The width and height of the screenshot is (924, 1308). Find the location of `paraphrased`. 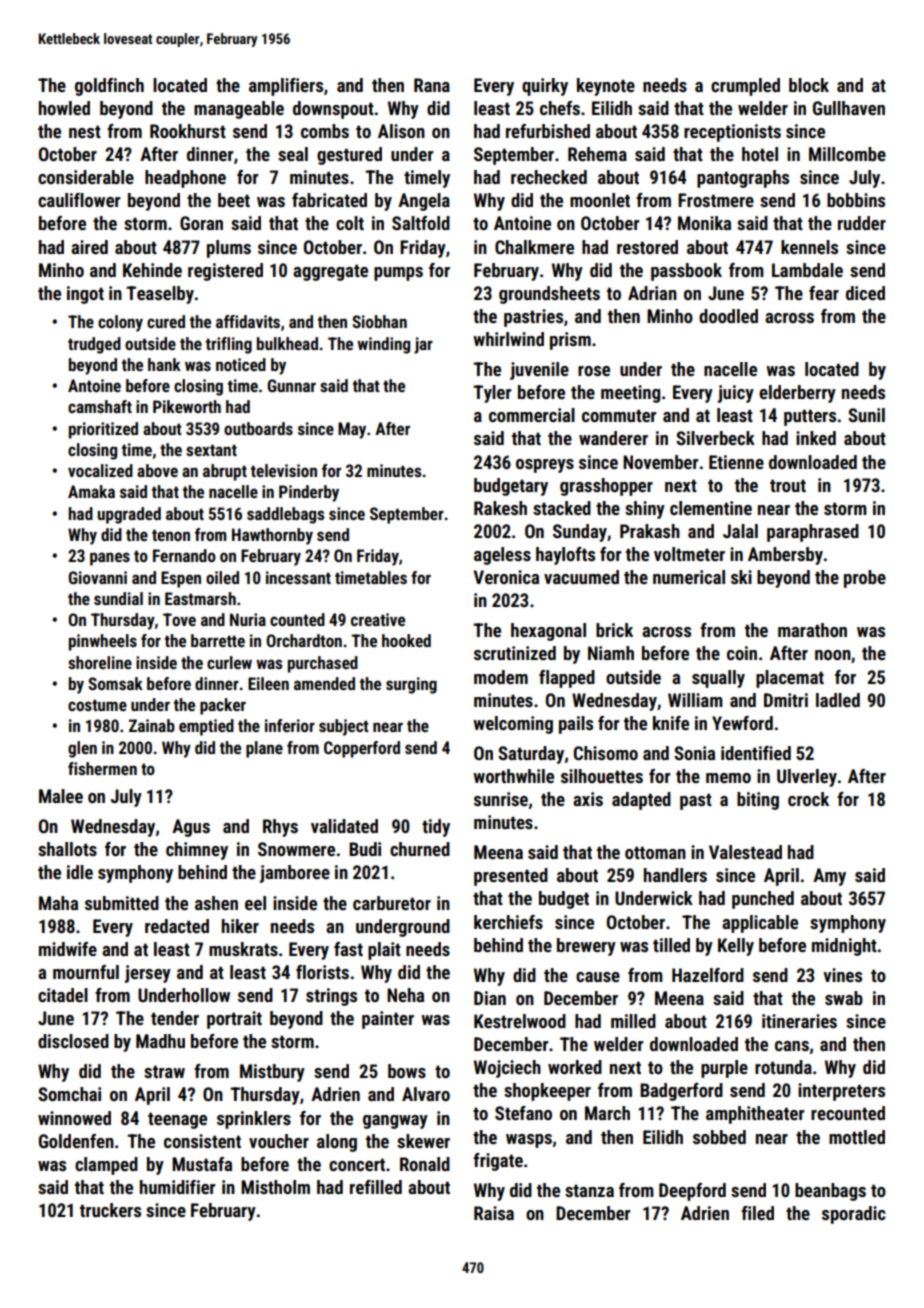

paraphrased is located at coordinates (813, 533).
